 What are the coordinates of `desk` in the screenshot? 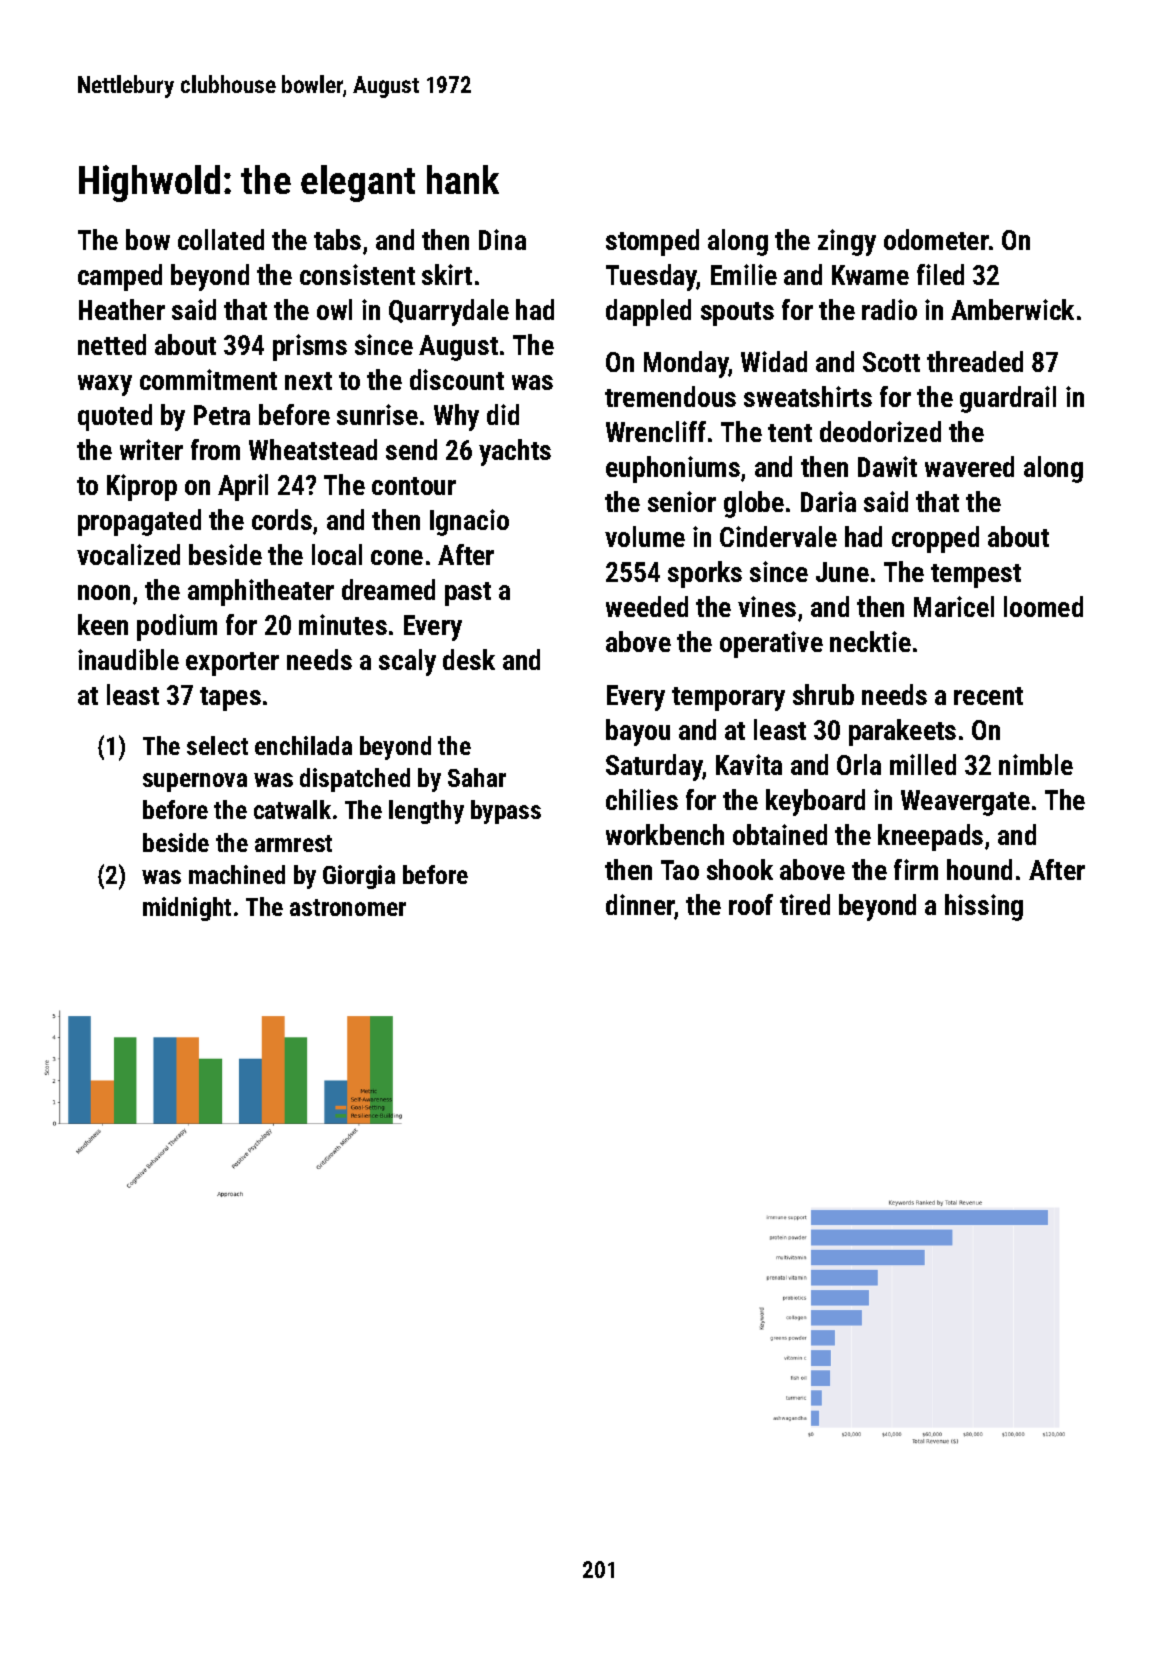 It's located at (469, 659).
